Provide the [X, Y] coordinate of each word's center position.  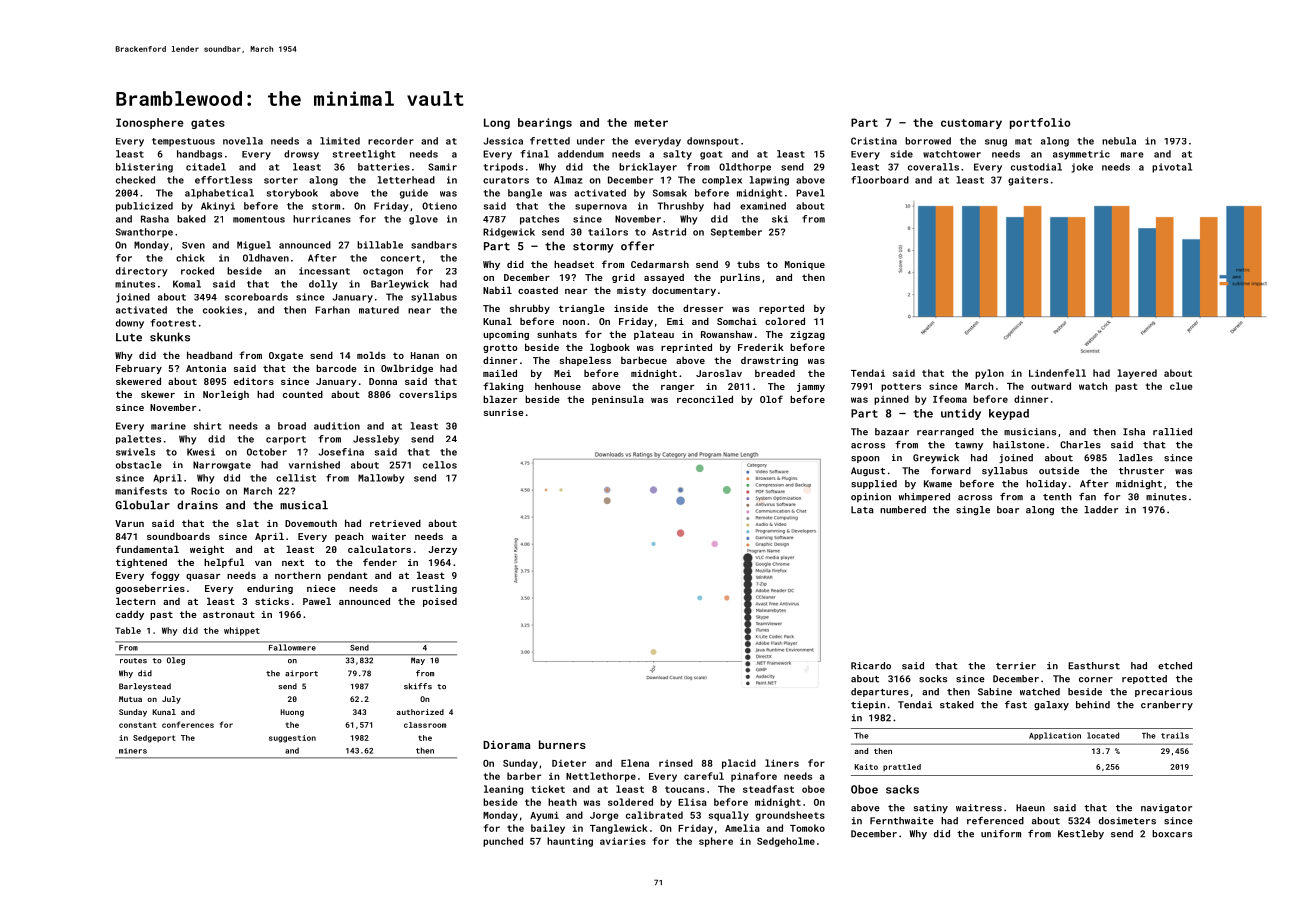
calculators [379, 549]
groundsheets [790, 816]
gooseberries [150, 589]
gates [208, 124]
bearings [545, 123]
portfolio [1040, 123]
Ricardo [871, 666]
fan [1087, 497]
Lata [862, 510]
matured [379, 310]
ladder [1101, 510]
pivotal [1172, 168]
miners [133, 751]
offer [637, 246]
